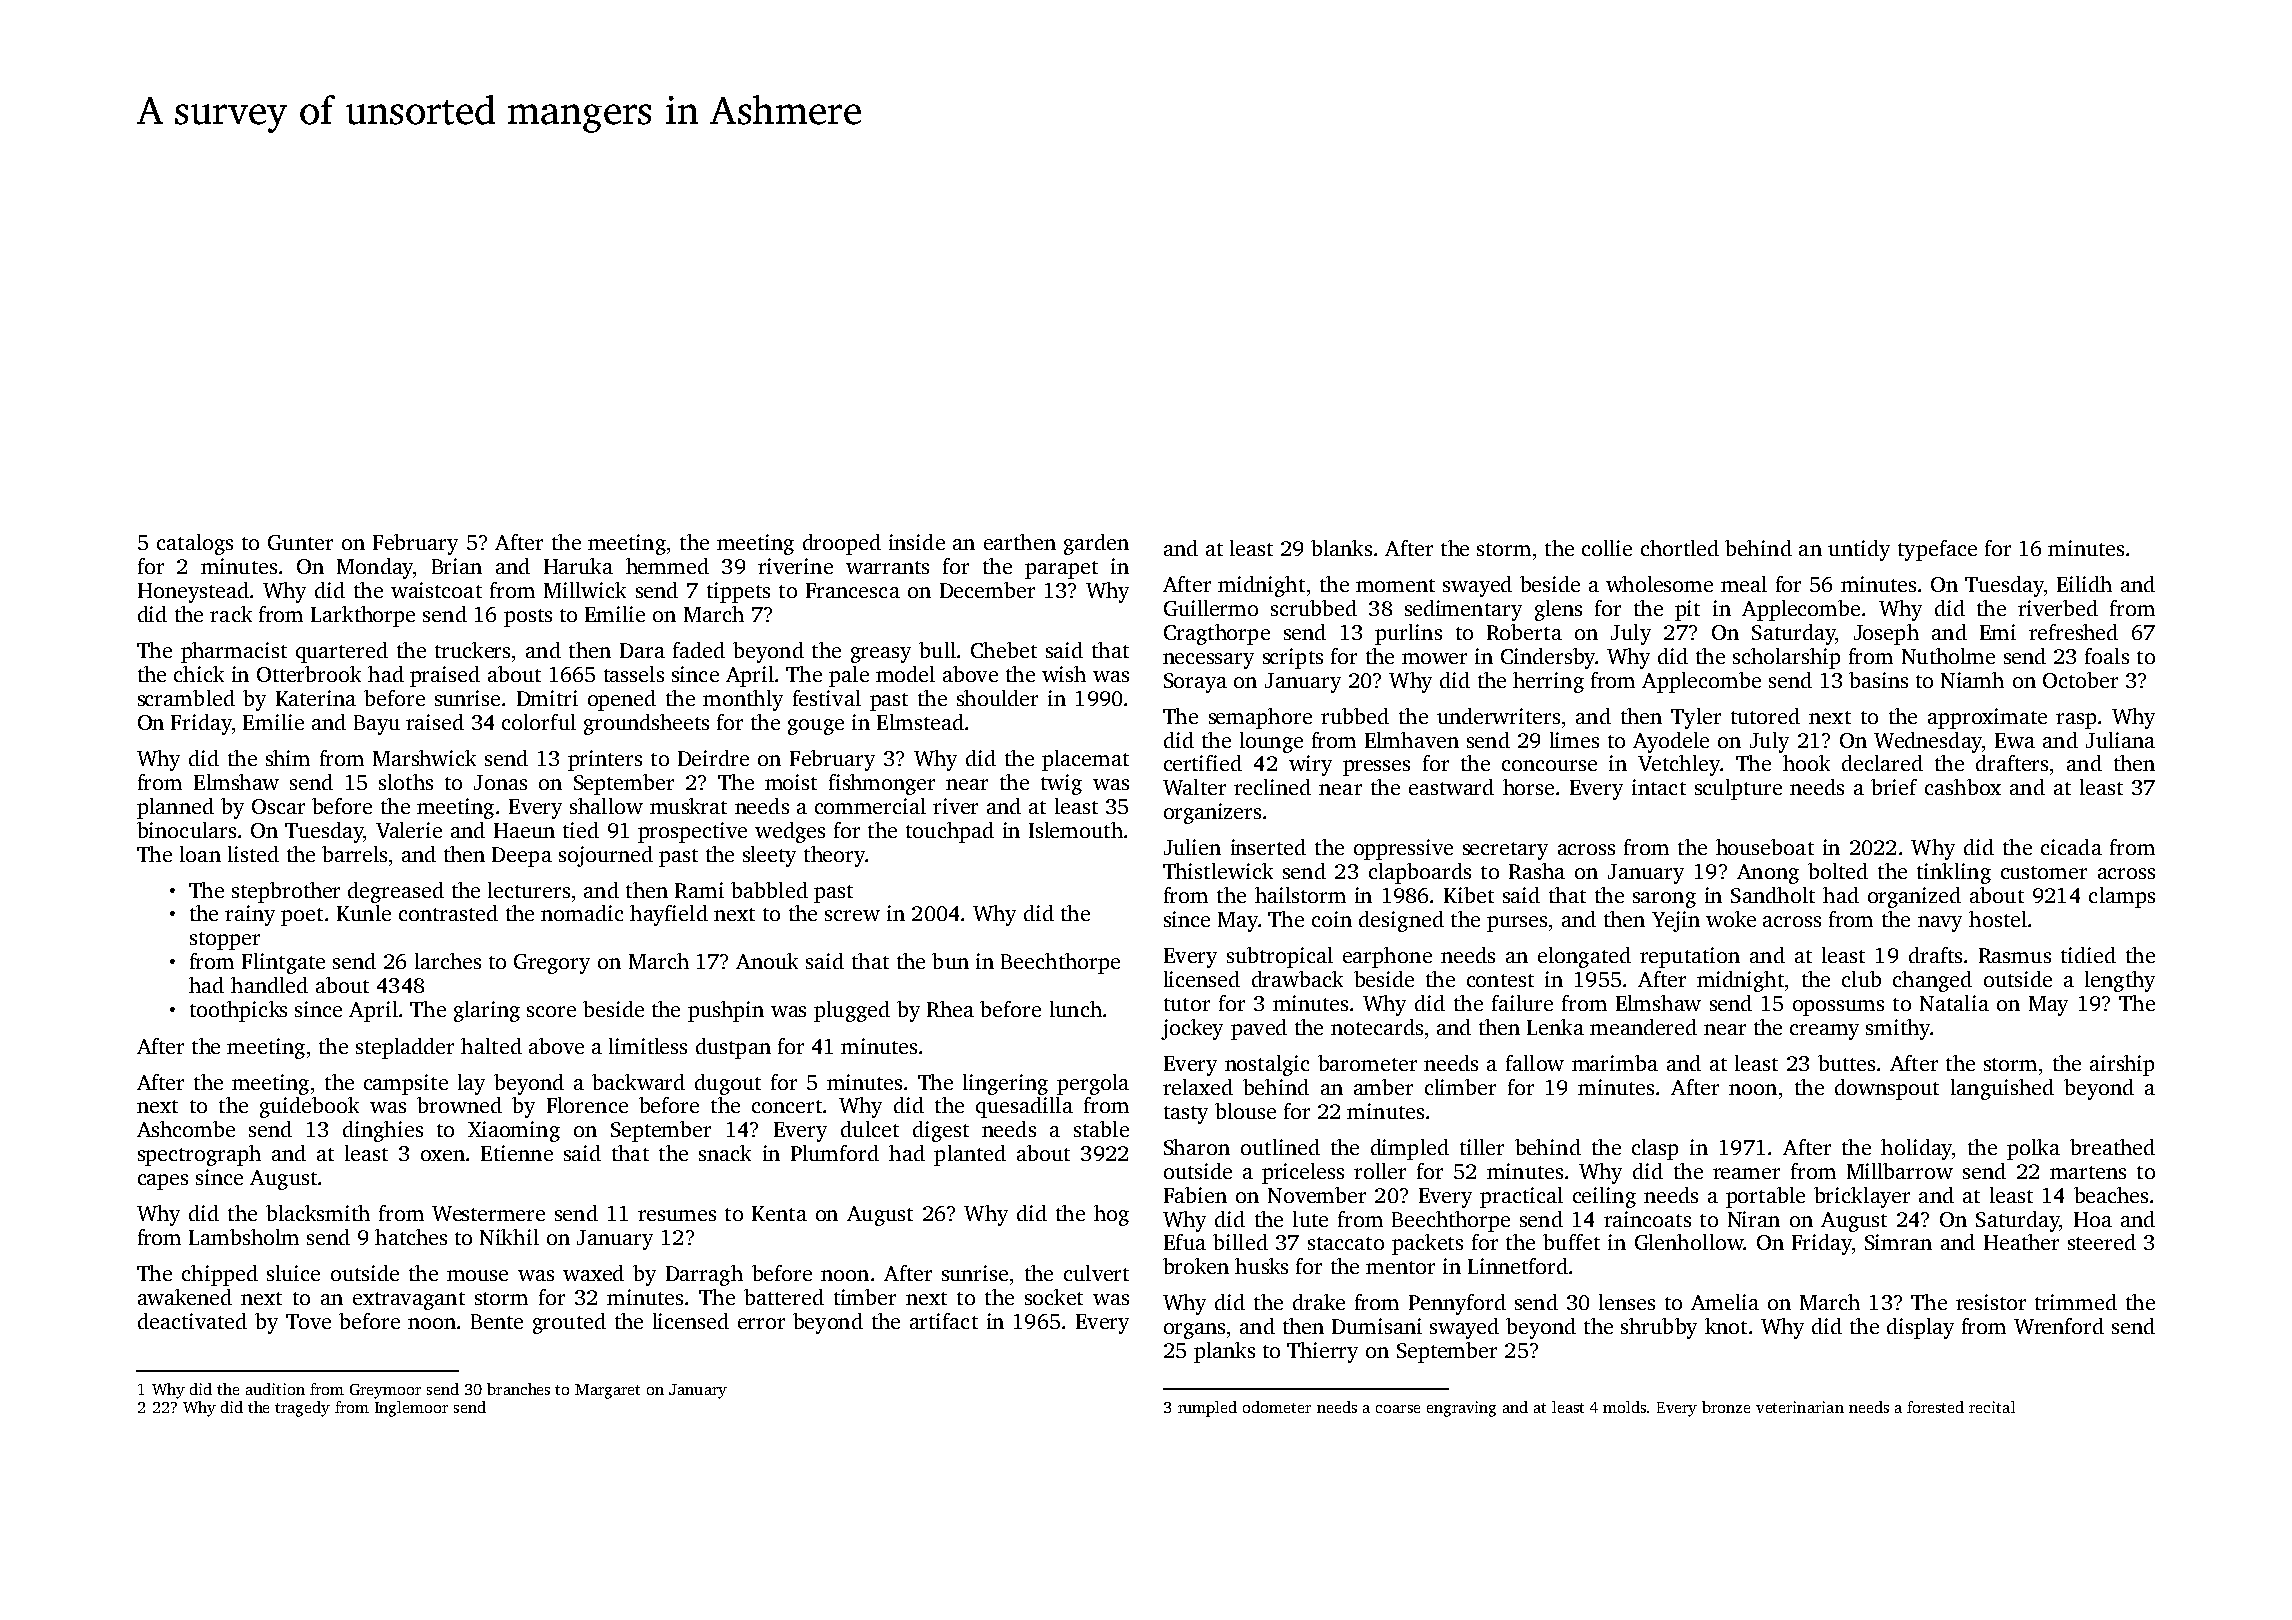 This page has height=1620, width=2292. Describe the element at coordinates (436, 590) in the page. I see `waistcoat` at that location.
